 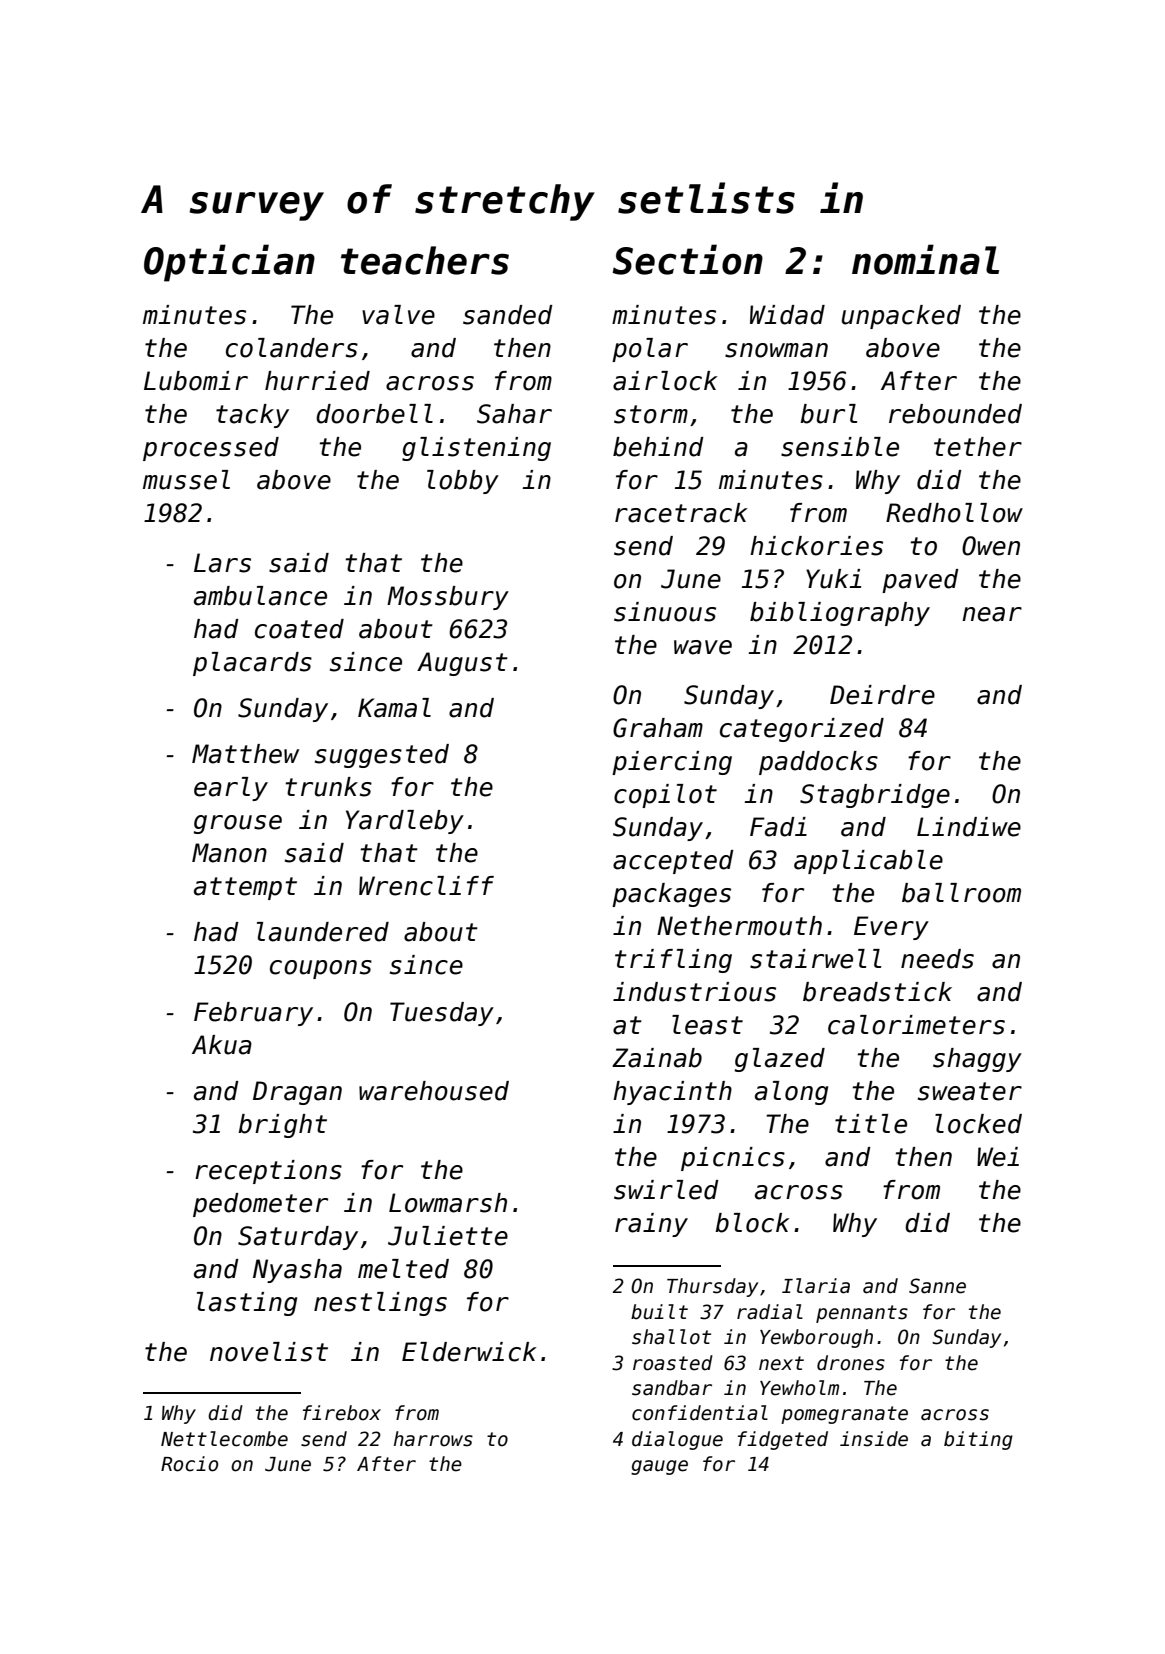 What do you see at coordinates (229, 853) in the screenshot?
I see `Manon` at bounding box center [229, 853].
